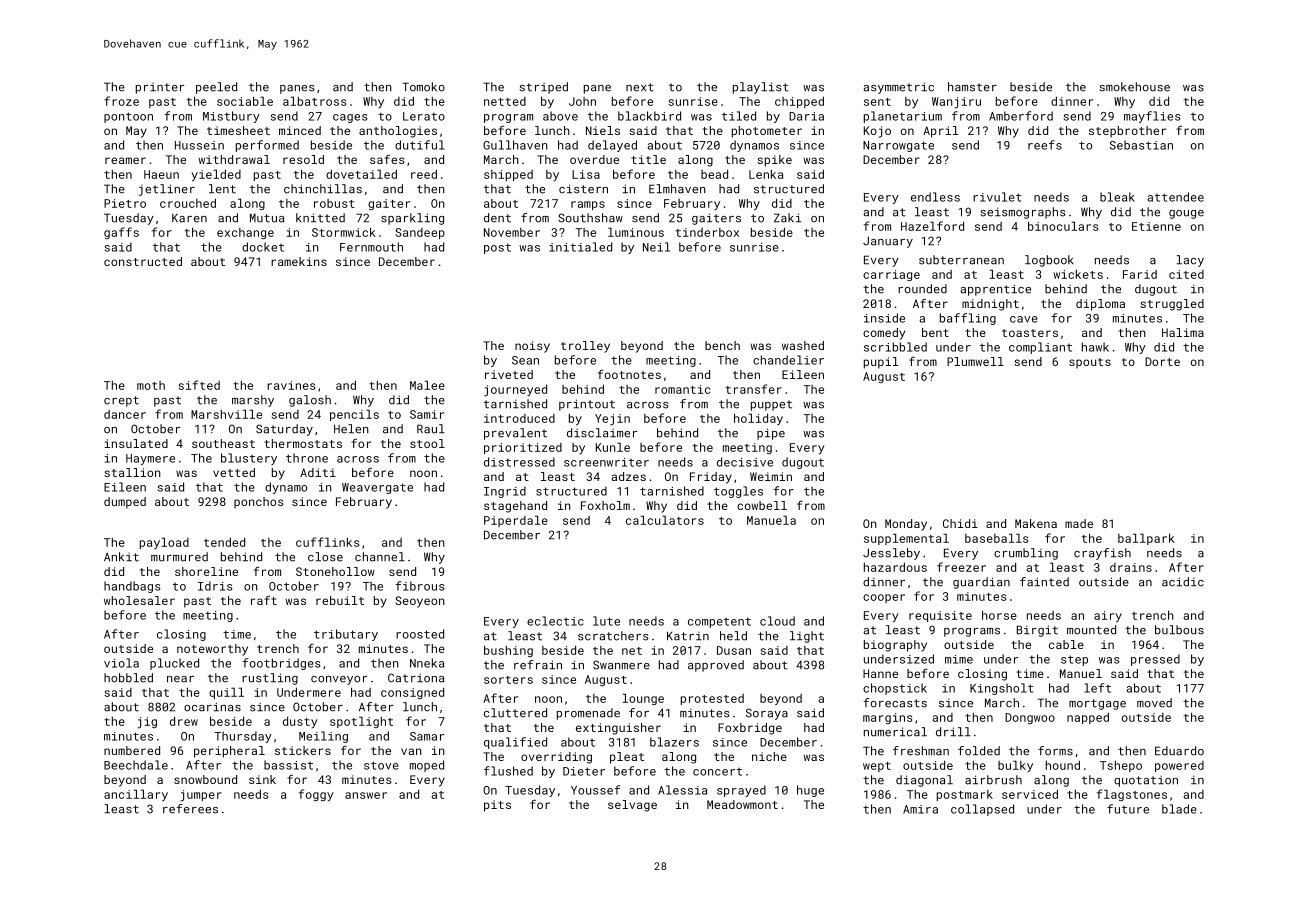 This image has height=924, width=1308. What do you see at coordinates (972, 87) in the image?
I see `hamster` at bounding box center [972, 87].
